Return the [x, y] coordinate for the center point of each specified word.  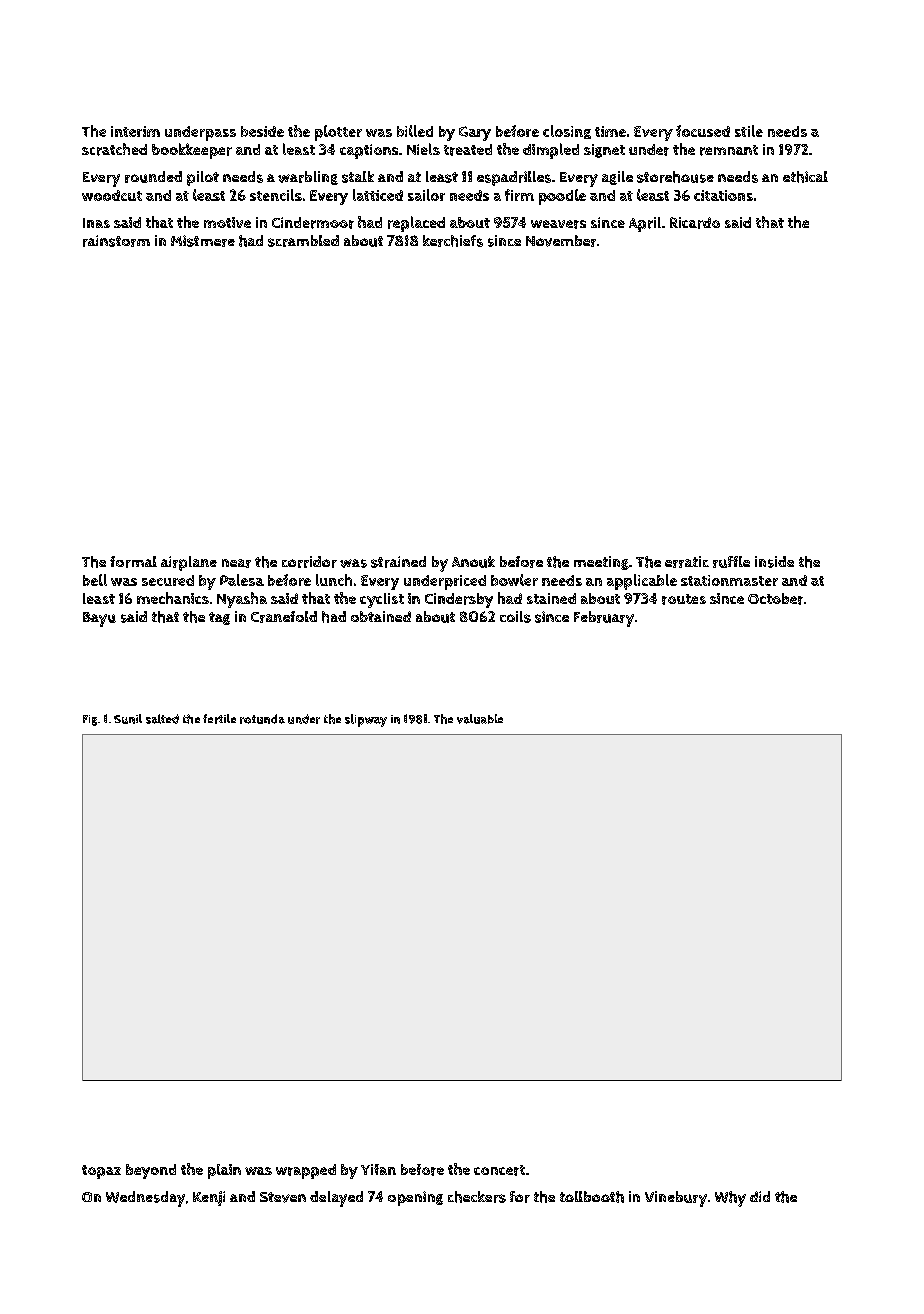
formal [133, 562]
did [760, 1196]
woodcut [112, 195]
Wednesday [145, 1199]
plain [224, 1171]
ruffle [731, 562]
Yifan [378, 1169]
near [236, 563]
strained [398, 562]
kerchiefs [453, 241]
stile [749, 131]
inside [774, 562]
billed [415, 131]
